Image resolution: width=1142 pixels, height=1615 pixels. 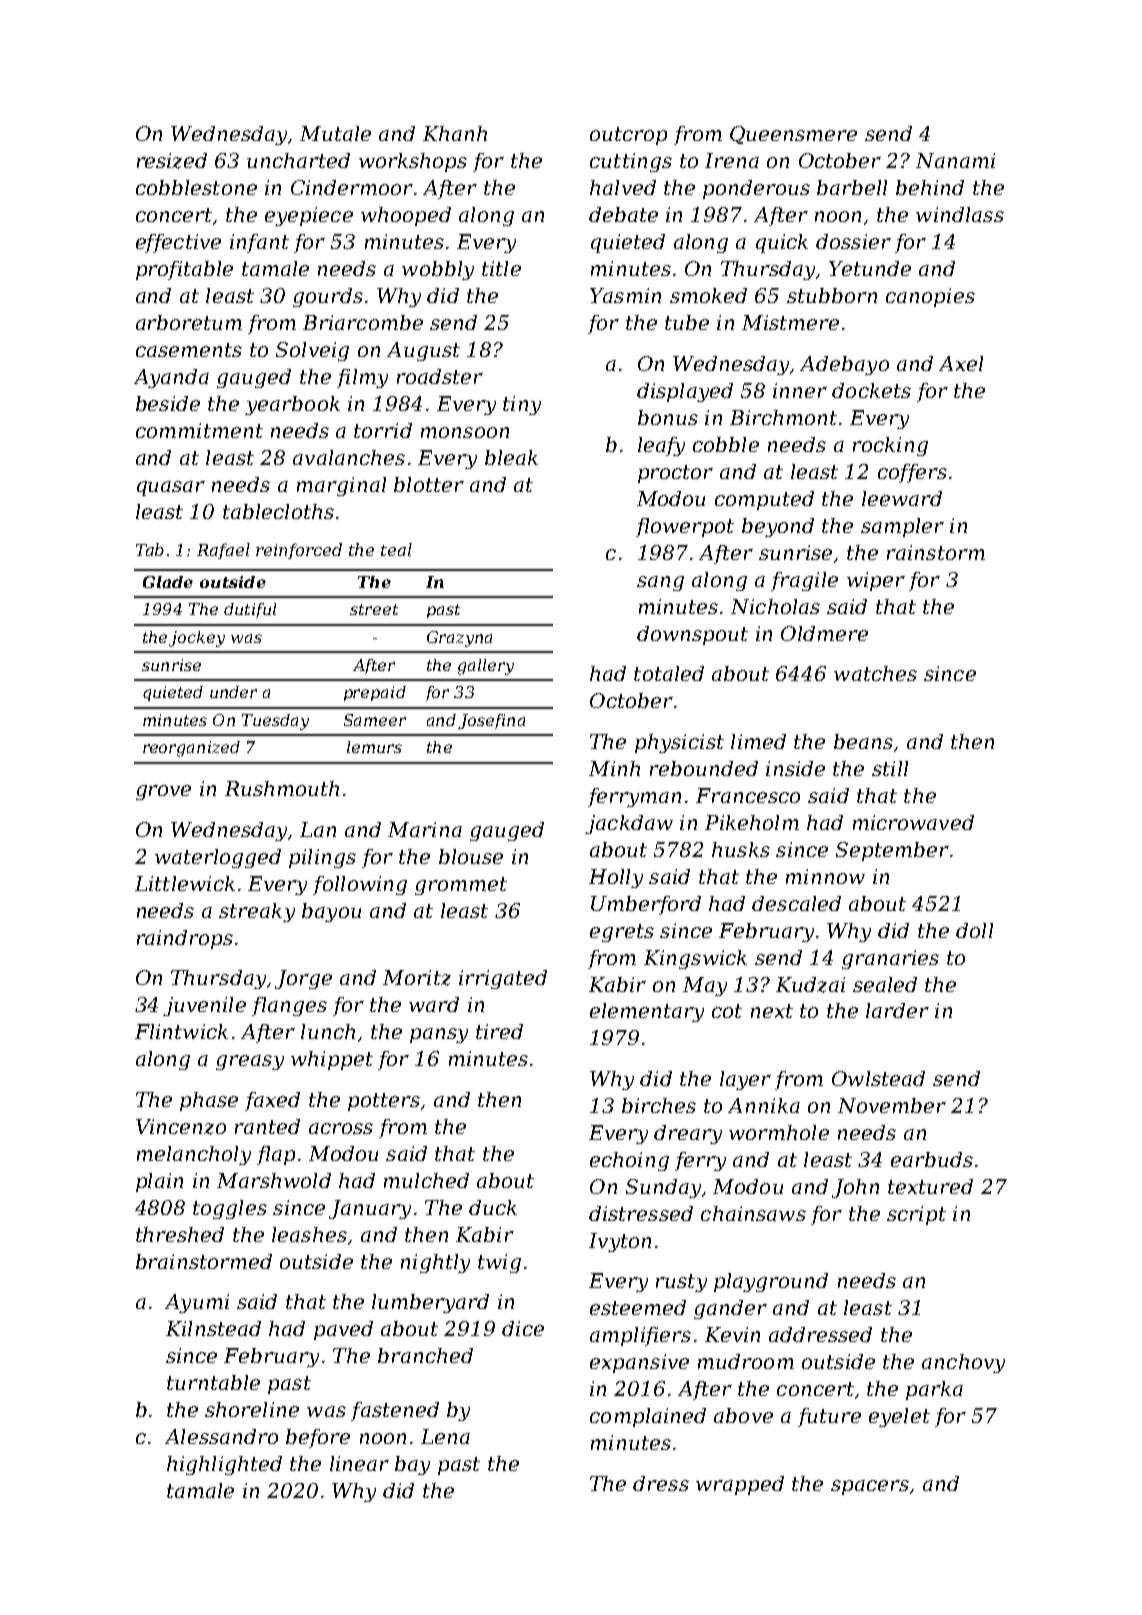 I want to click on Alessandro, so click(x=221, y=1436).
